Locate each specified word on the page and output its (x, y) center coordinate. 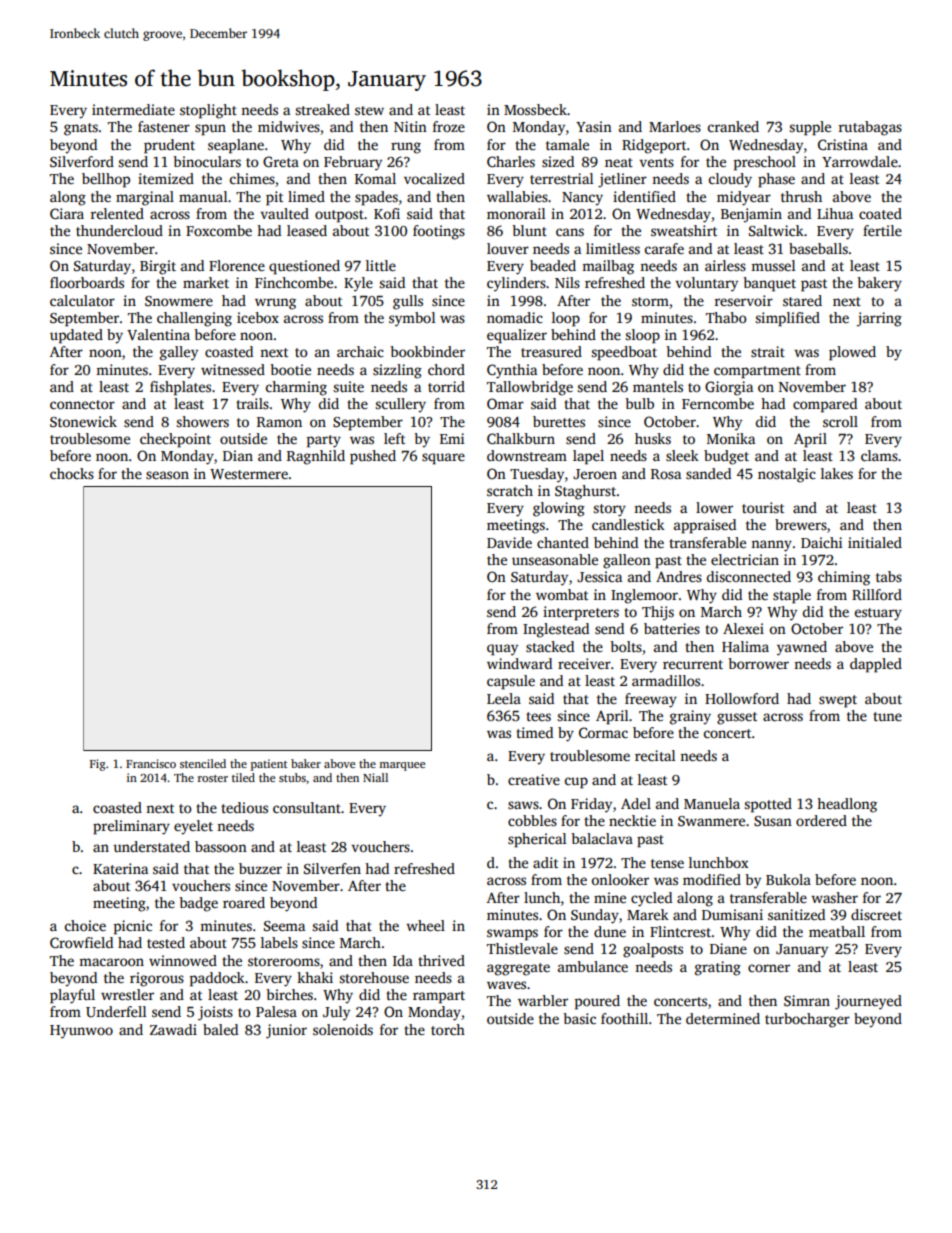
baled (220, 1029)
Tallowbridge (530, 388)
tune (887, 716)
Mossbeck (535, 109)
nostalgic (787, 475)
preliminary (131, 827)
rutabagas (870, 128)
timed (534, 732)
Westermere (249, 474)
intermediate (133, 109)
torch (448, 1029)
